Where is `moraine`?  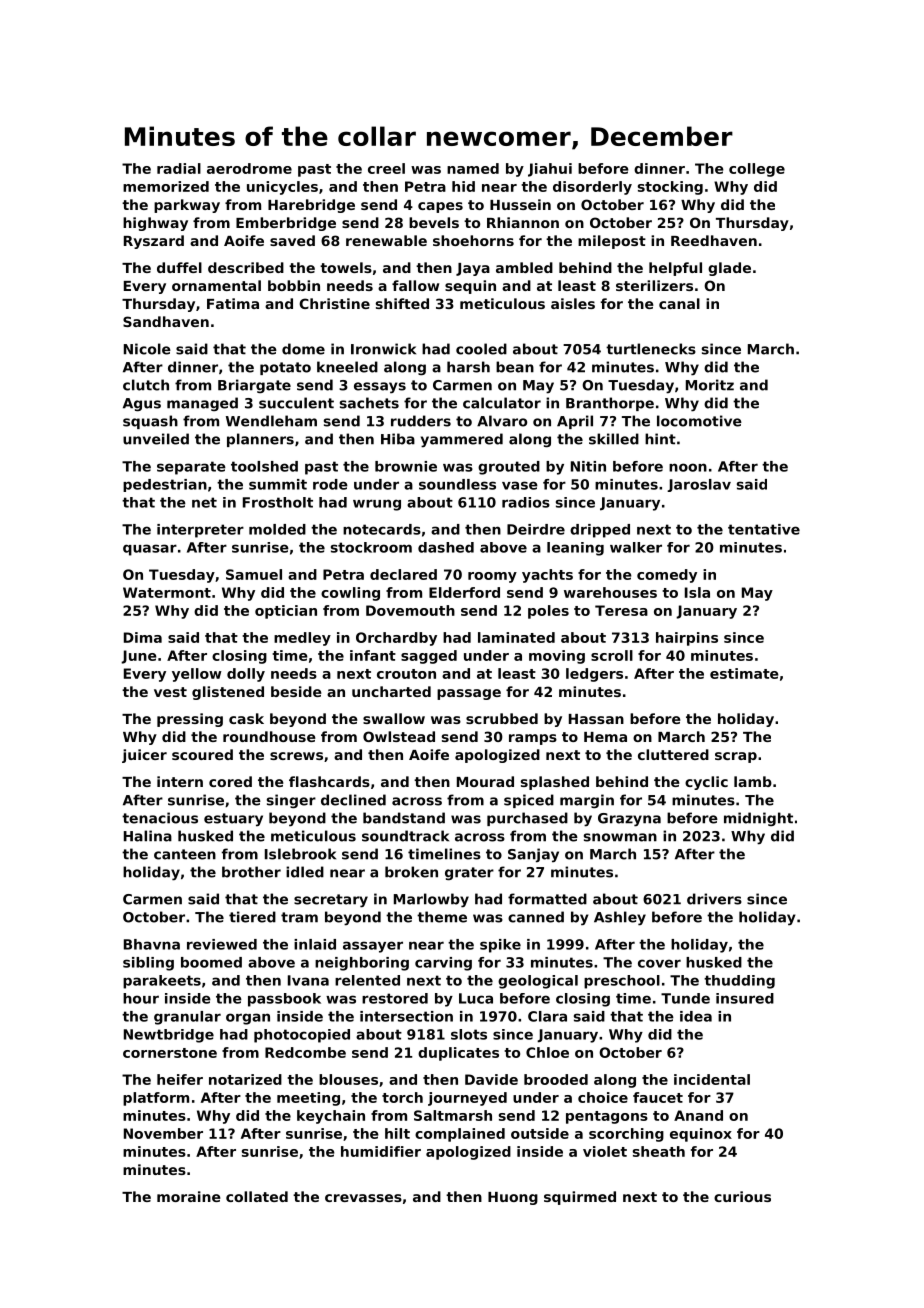 moraine is located at coordinates (189, 1196).
